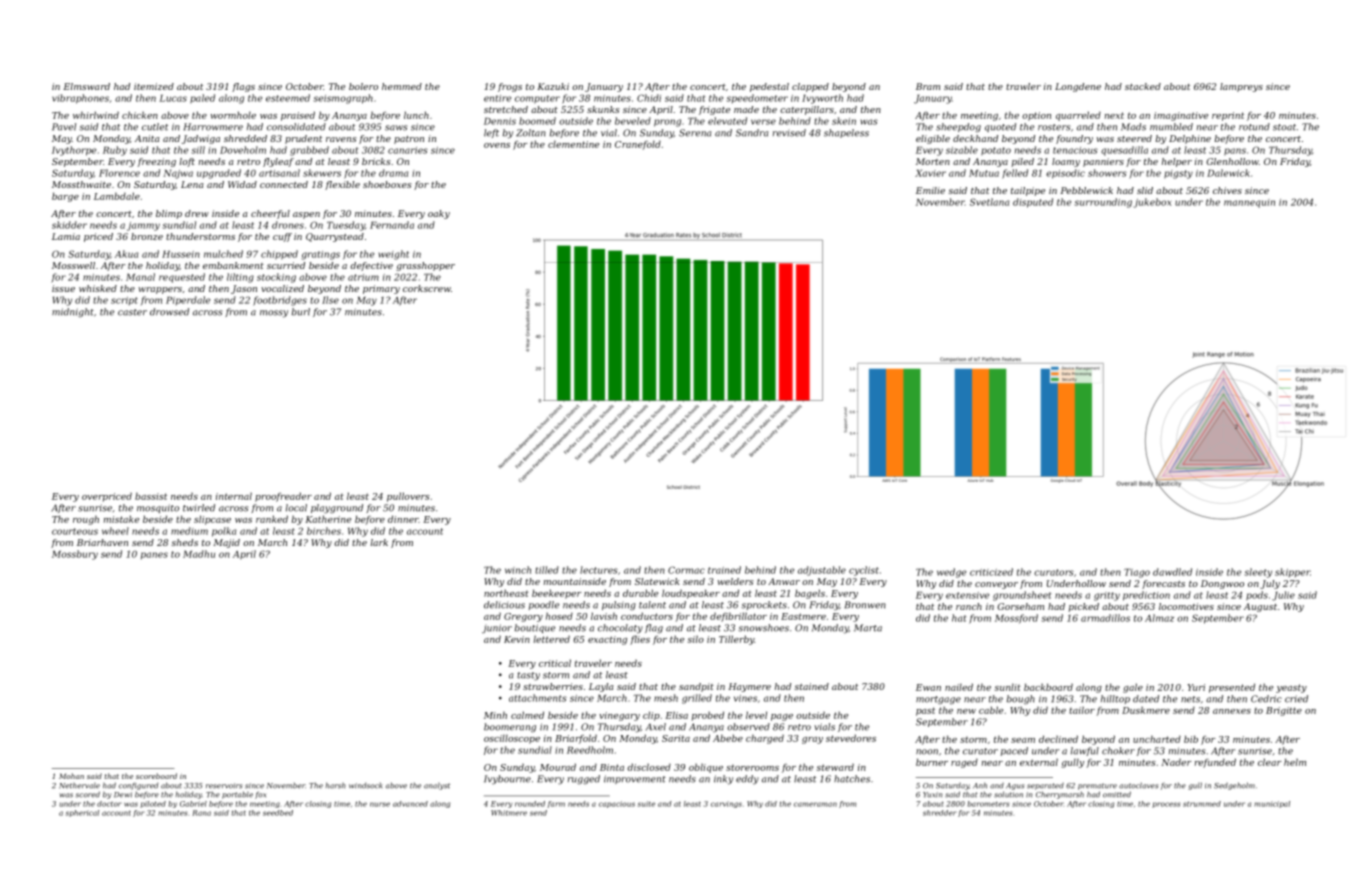 The height and width of the screenshot is (887, 1372). I want to click on Ivybourne, so click(507, 780).
